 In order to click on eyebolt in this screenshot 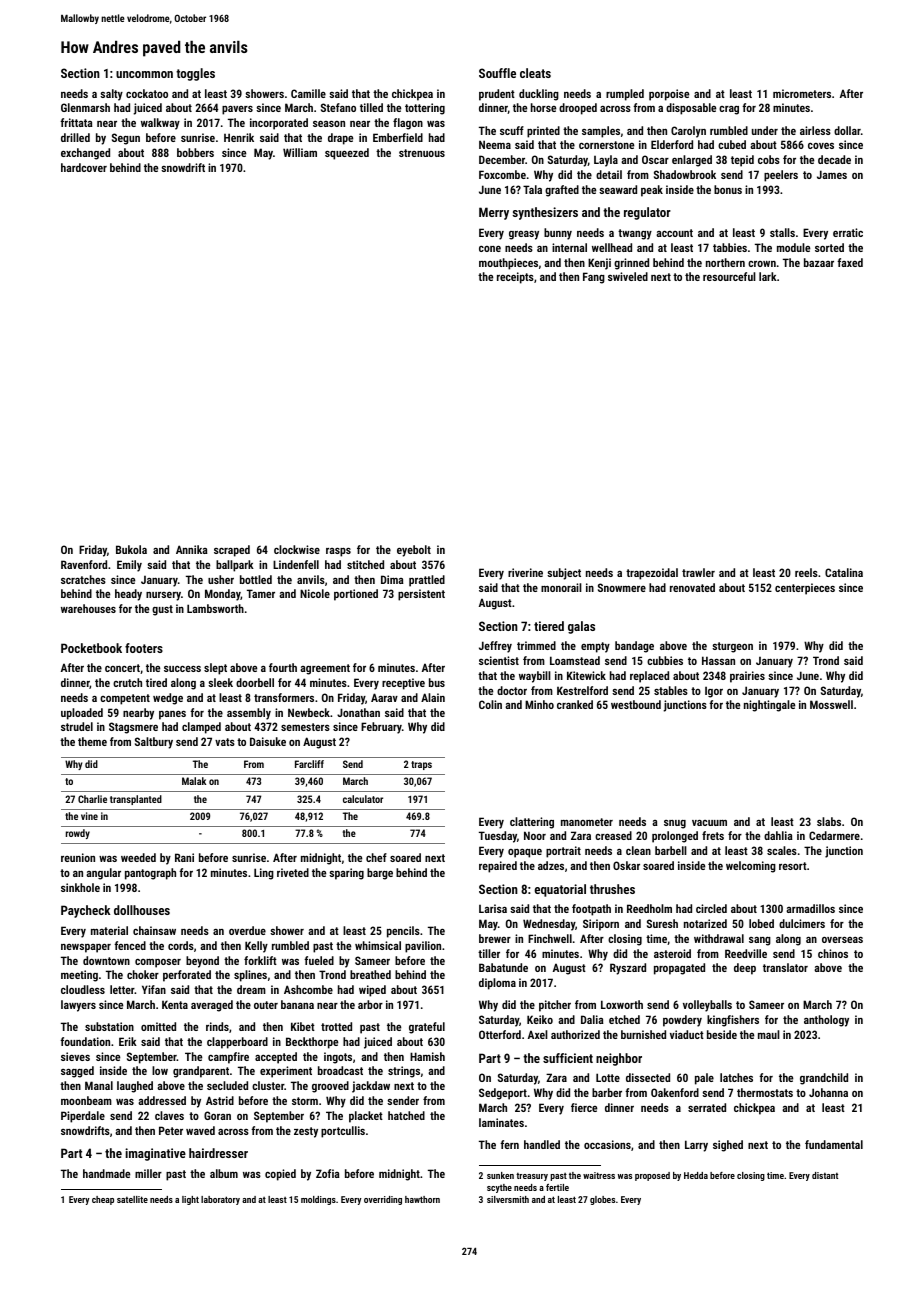, I will do `click(414, 551)`.
